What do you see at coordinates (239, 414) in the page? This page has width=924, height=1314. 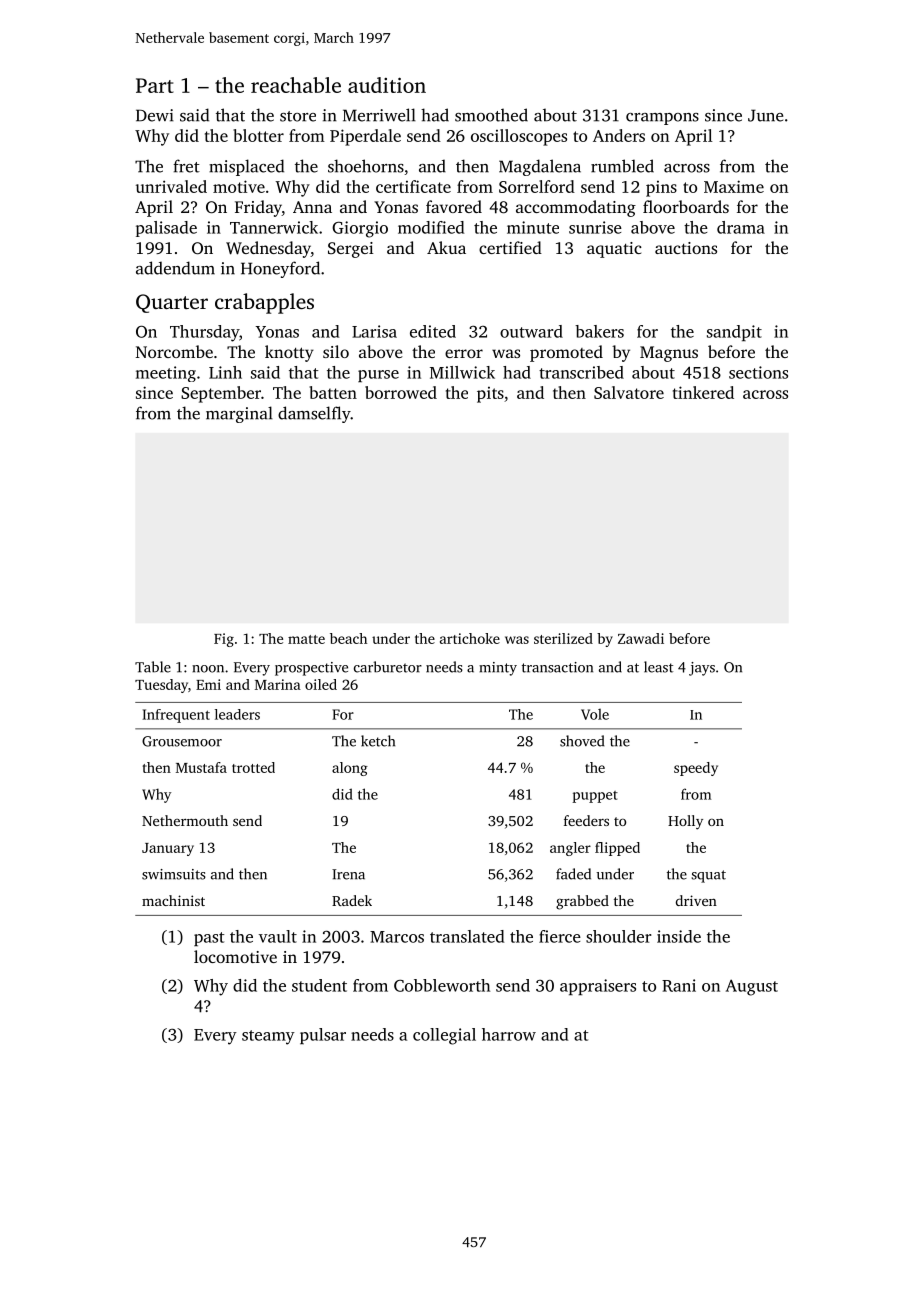 I see `marginal` at bounding box center [239, 414].
